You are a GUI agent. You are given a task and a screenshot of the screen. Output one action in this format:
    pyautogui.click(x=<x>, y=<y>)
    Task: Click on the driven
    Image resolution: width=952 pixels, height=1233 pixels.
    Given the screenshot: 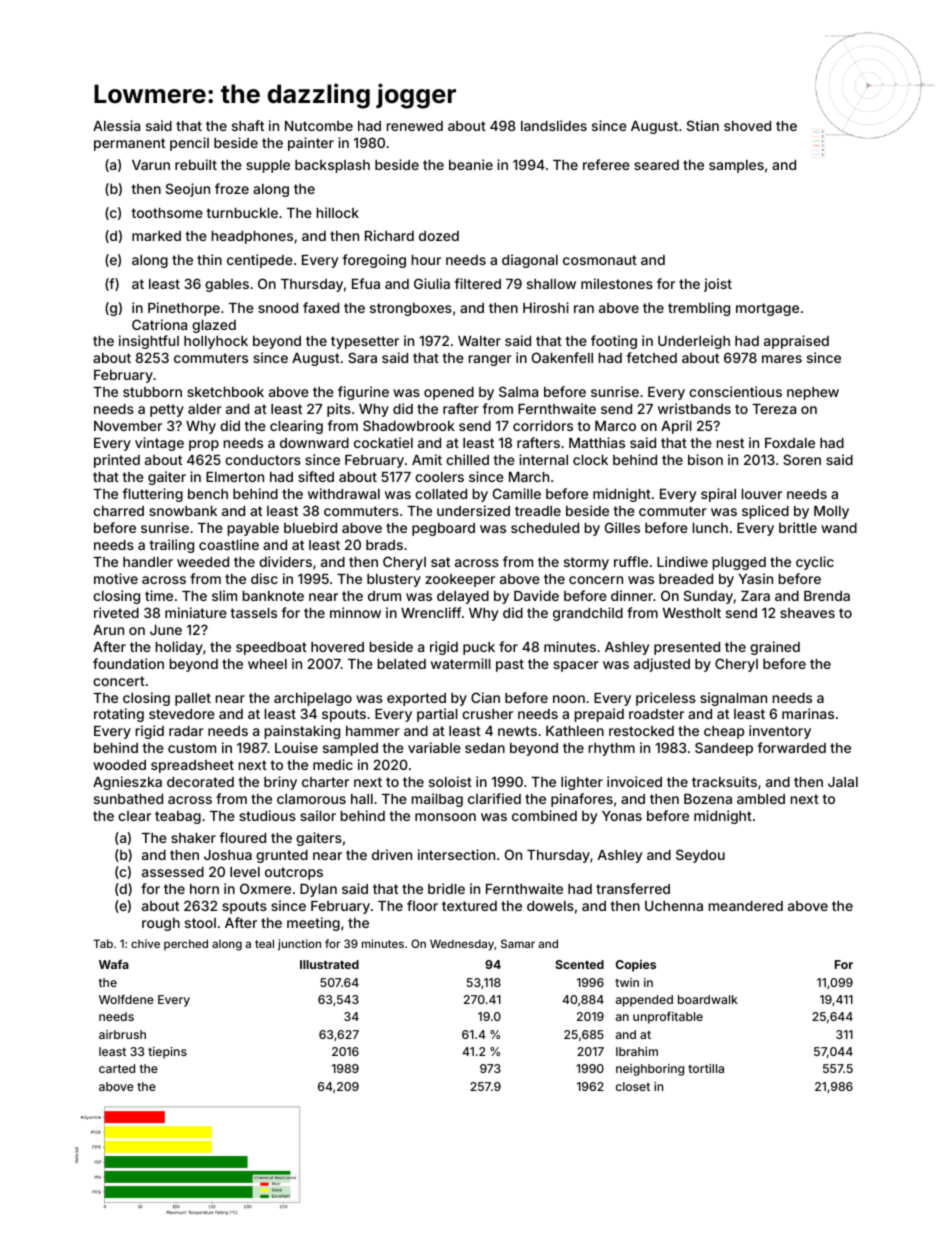 What is the action you would take?
    pyautogui.click(x=392, y=854)
